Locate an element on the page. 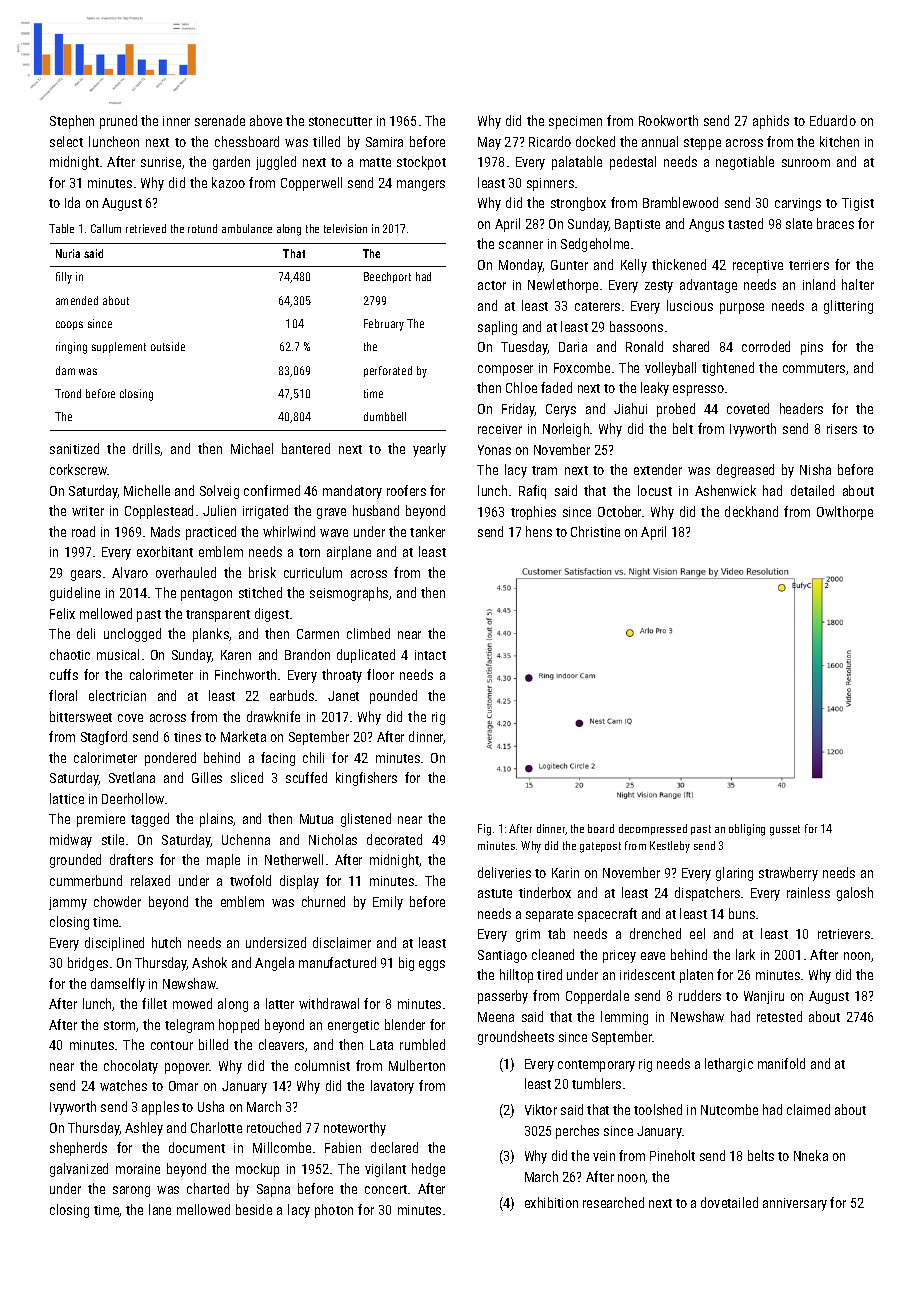  pentagon is located at coordinates (206, 595).
